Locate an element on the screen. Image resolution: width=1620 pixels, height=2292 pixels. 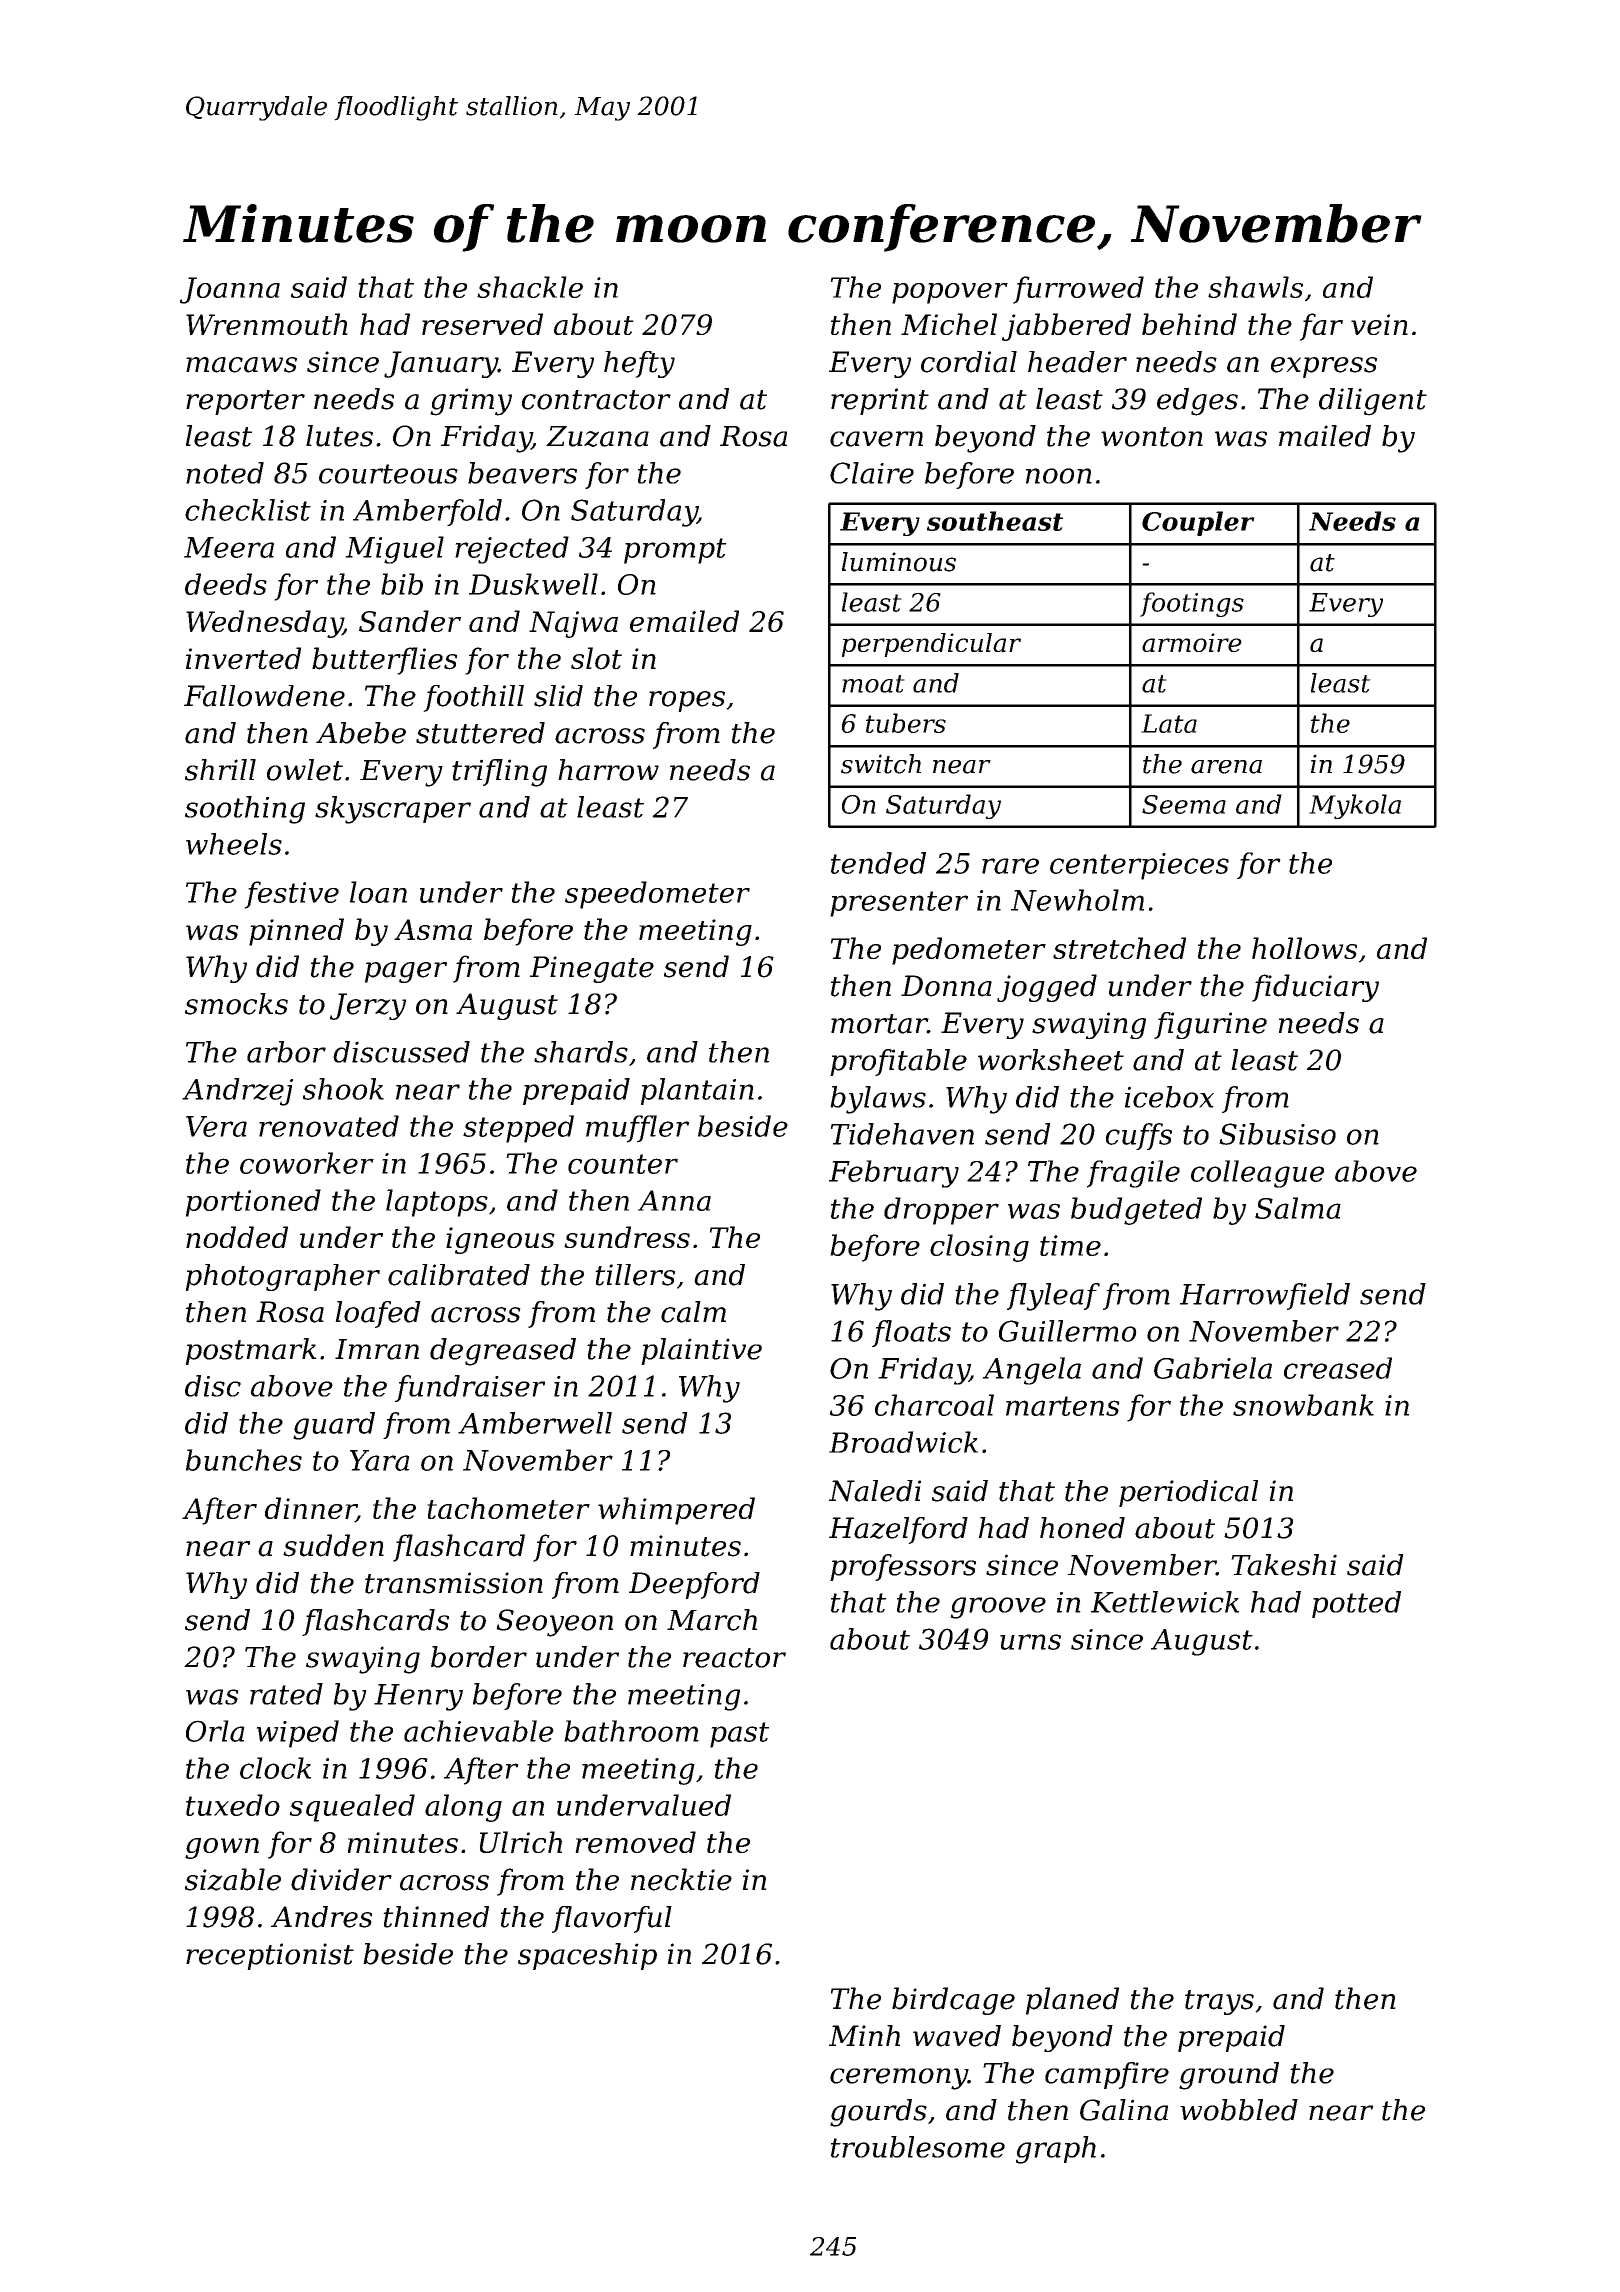
loafed is located at coordinates (378, 1314).
